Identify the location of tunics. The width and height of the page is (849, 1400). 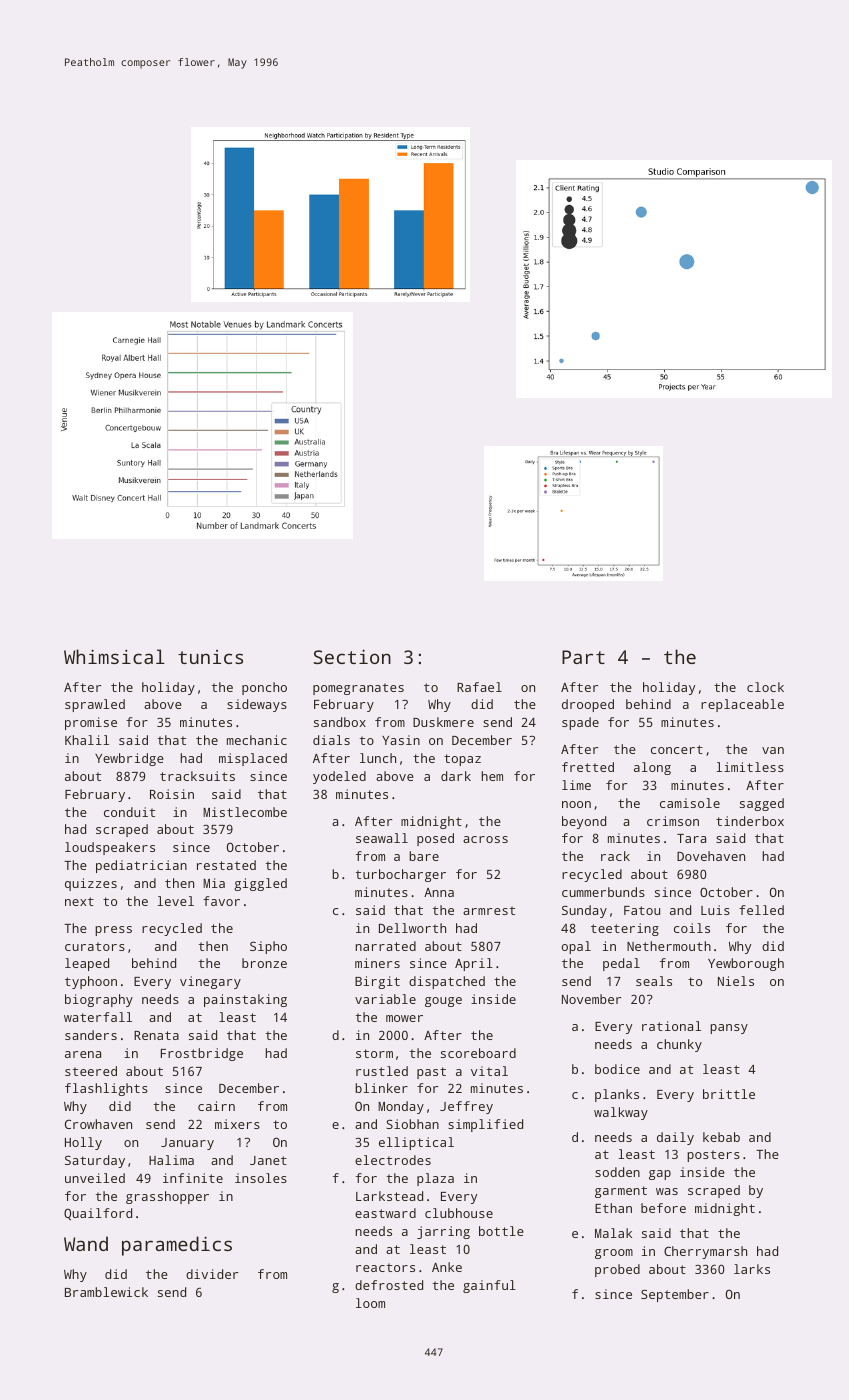
(210, 657).
